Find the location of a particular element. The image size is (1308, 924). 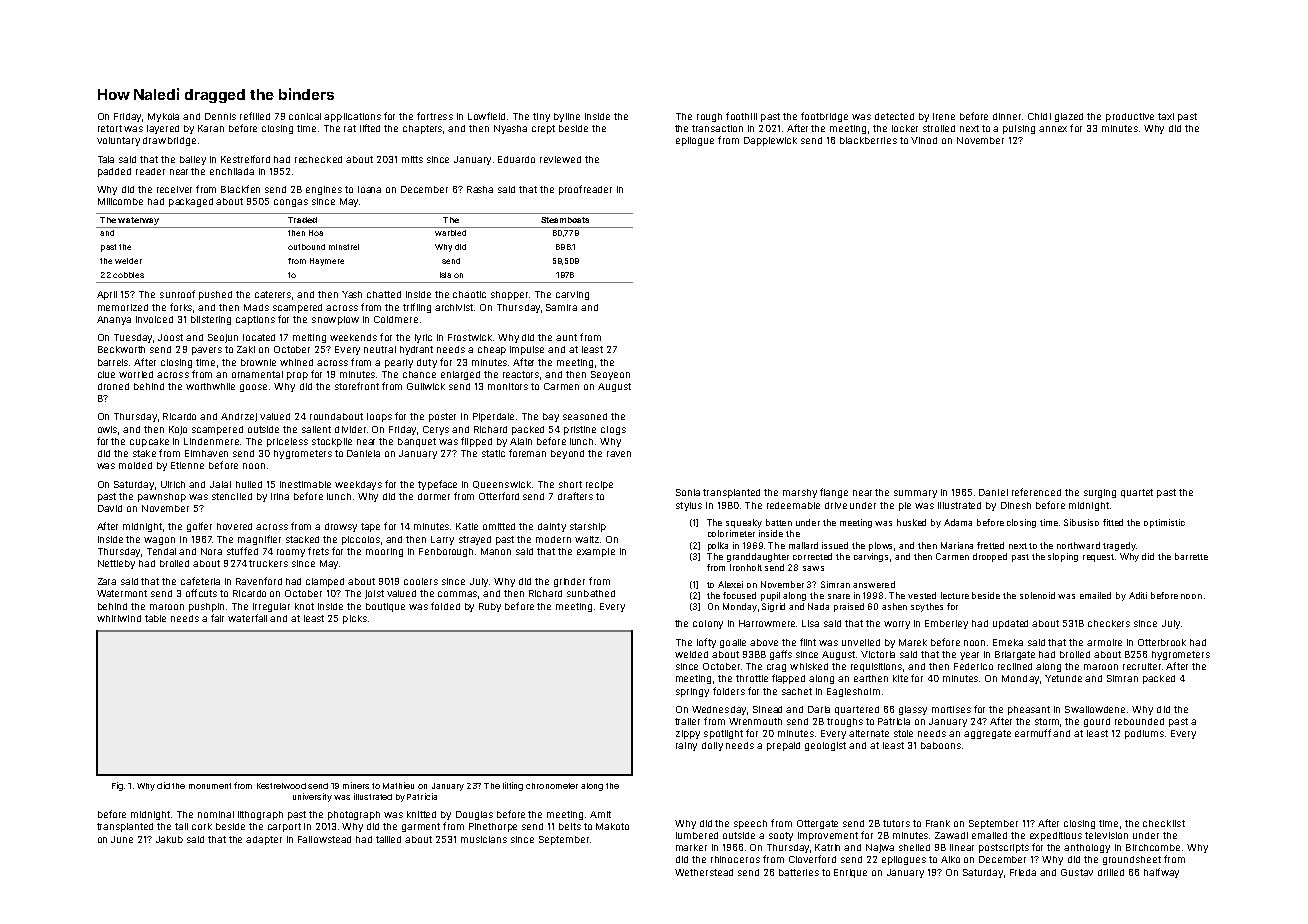

productive is located at coordinates (1130, 117).
